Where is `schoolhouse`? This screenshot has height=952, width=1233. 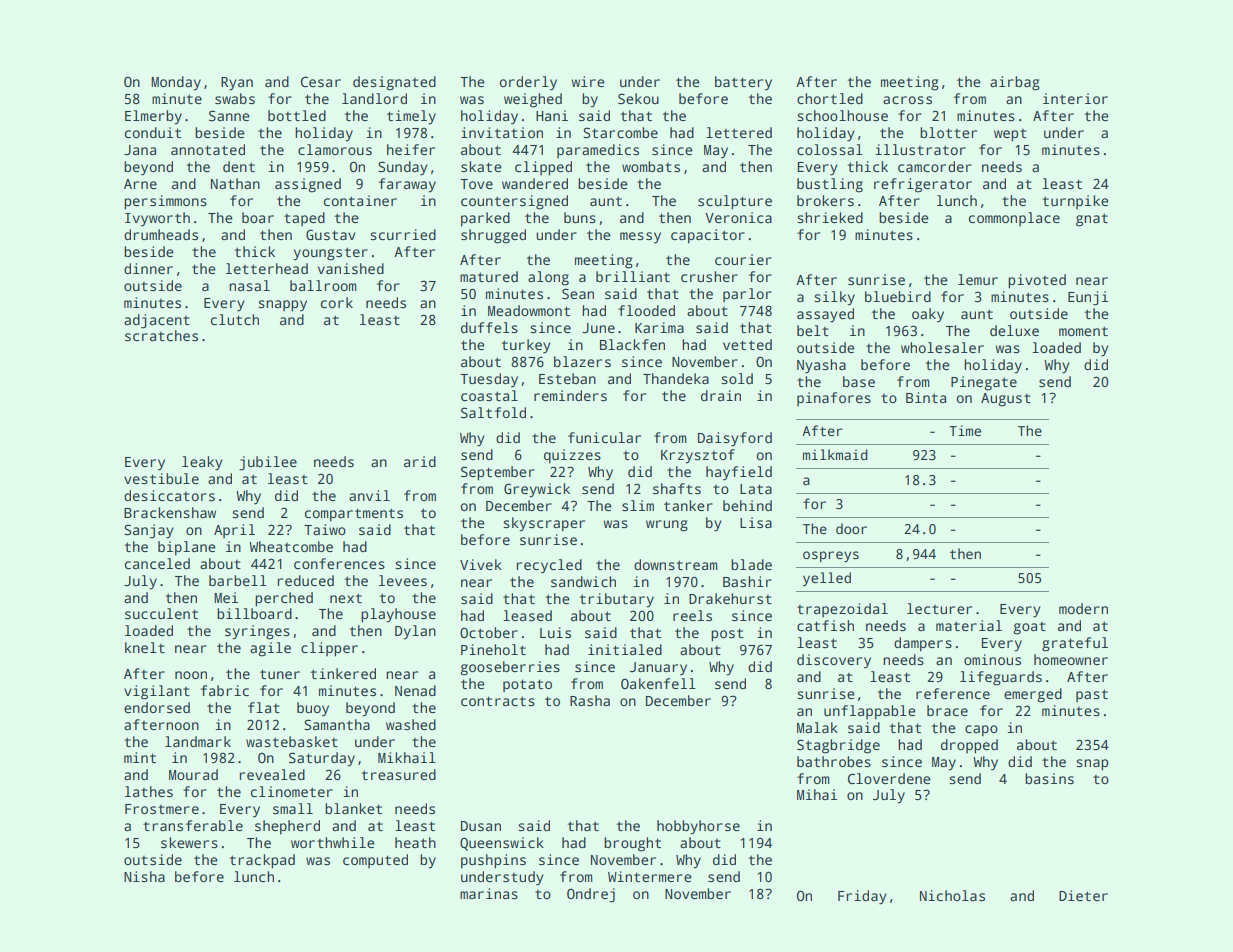 schoolhouse is located at coordinates (842, 115).
